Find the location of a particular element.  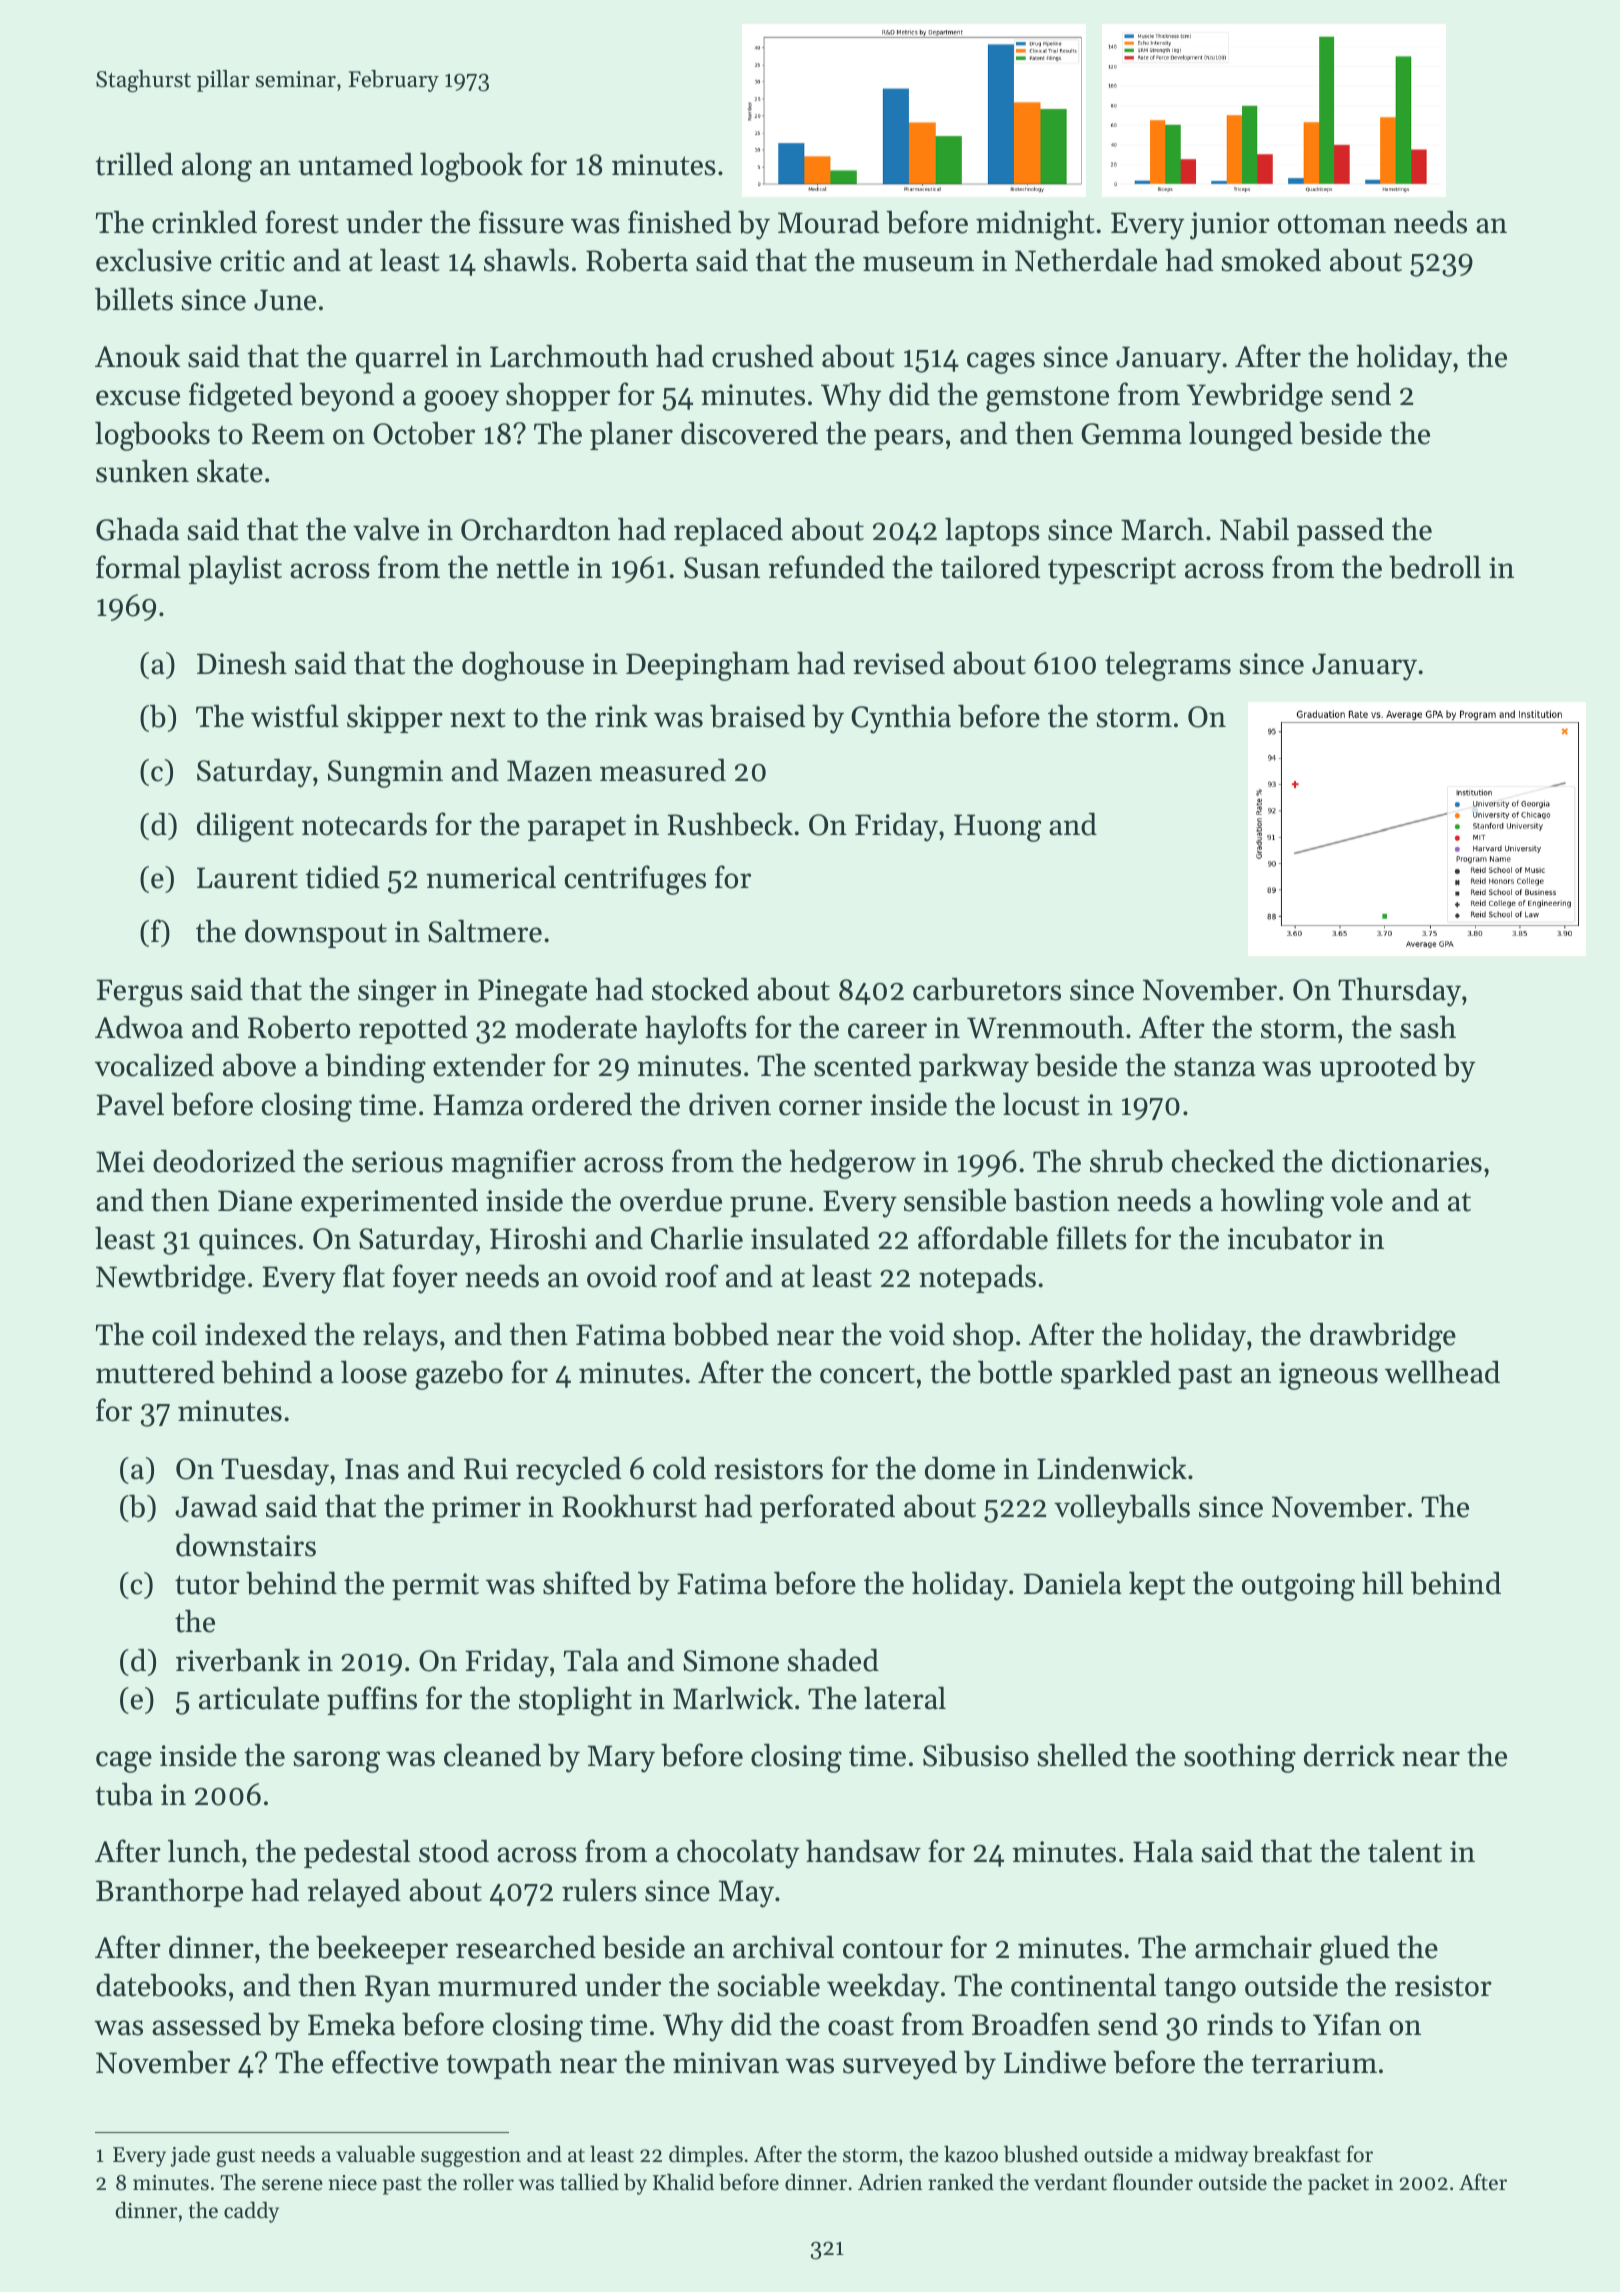

junior is located at coordinates (1230, 226).
